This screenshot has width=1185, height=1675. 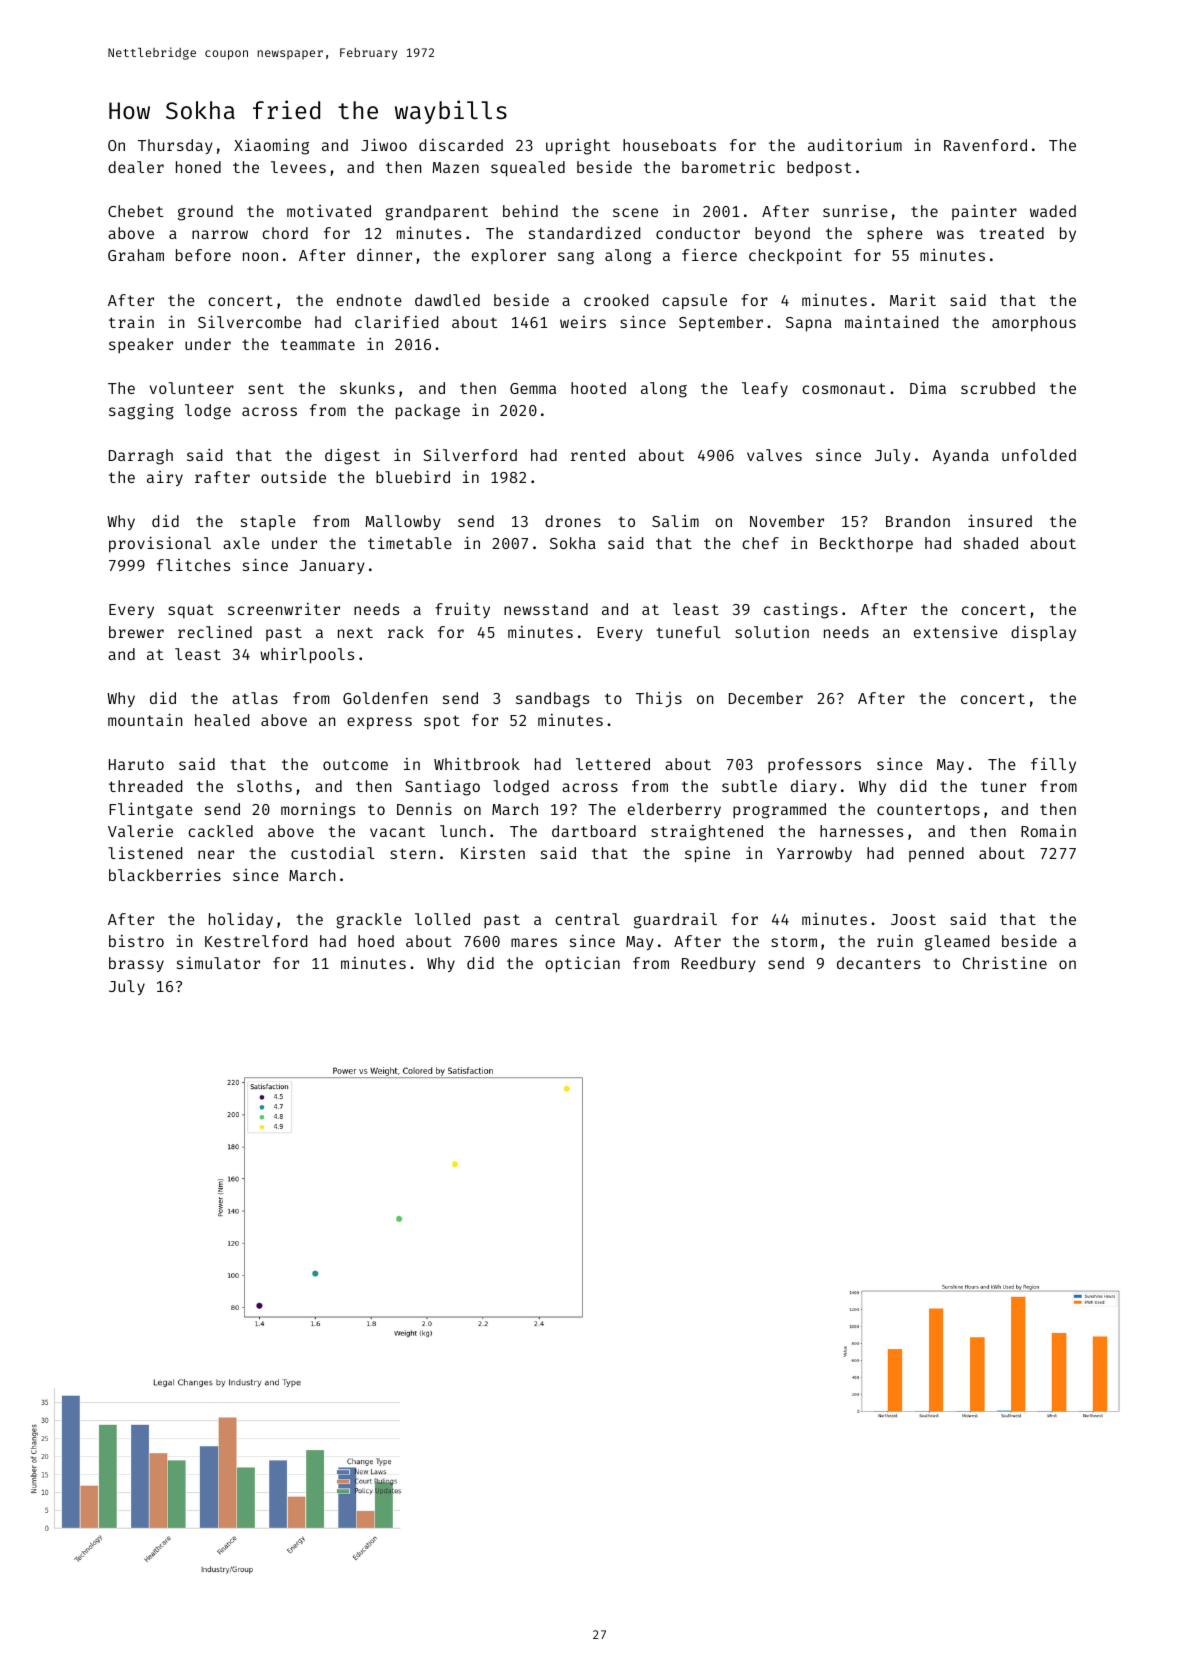 What do you see at coordinates (582, 965) in the screenshot?
I see `optician` at bounding box center [582, 965].
